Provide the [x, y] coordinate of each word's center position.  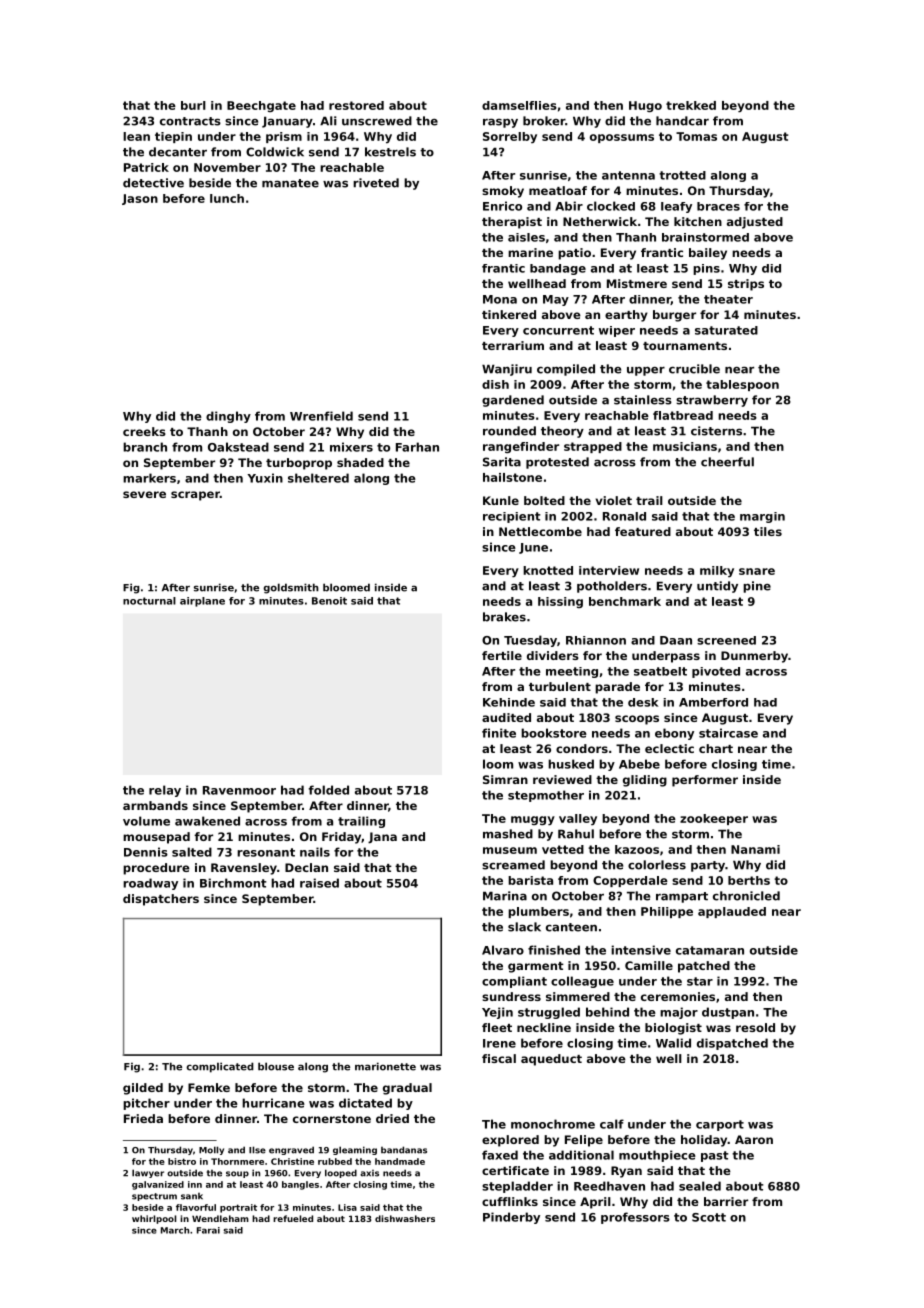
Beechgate [261, 106]
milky [717, 571]
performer [705, 781]
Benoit [329, 601]
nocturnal [149, 601]
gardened [513, 401]
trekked [691, 105]
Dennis [146, 852]
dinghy [228, 417]
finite [499, 733]
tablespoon [742, 385]
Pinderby [511, 1218]
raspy [500, 123]
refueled [293, 1218]
